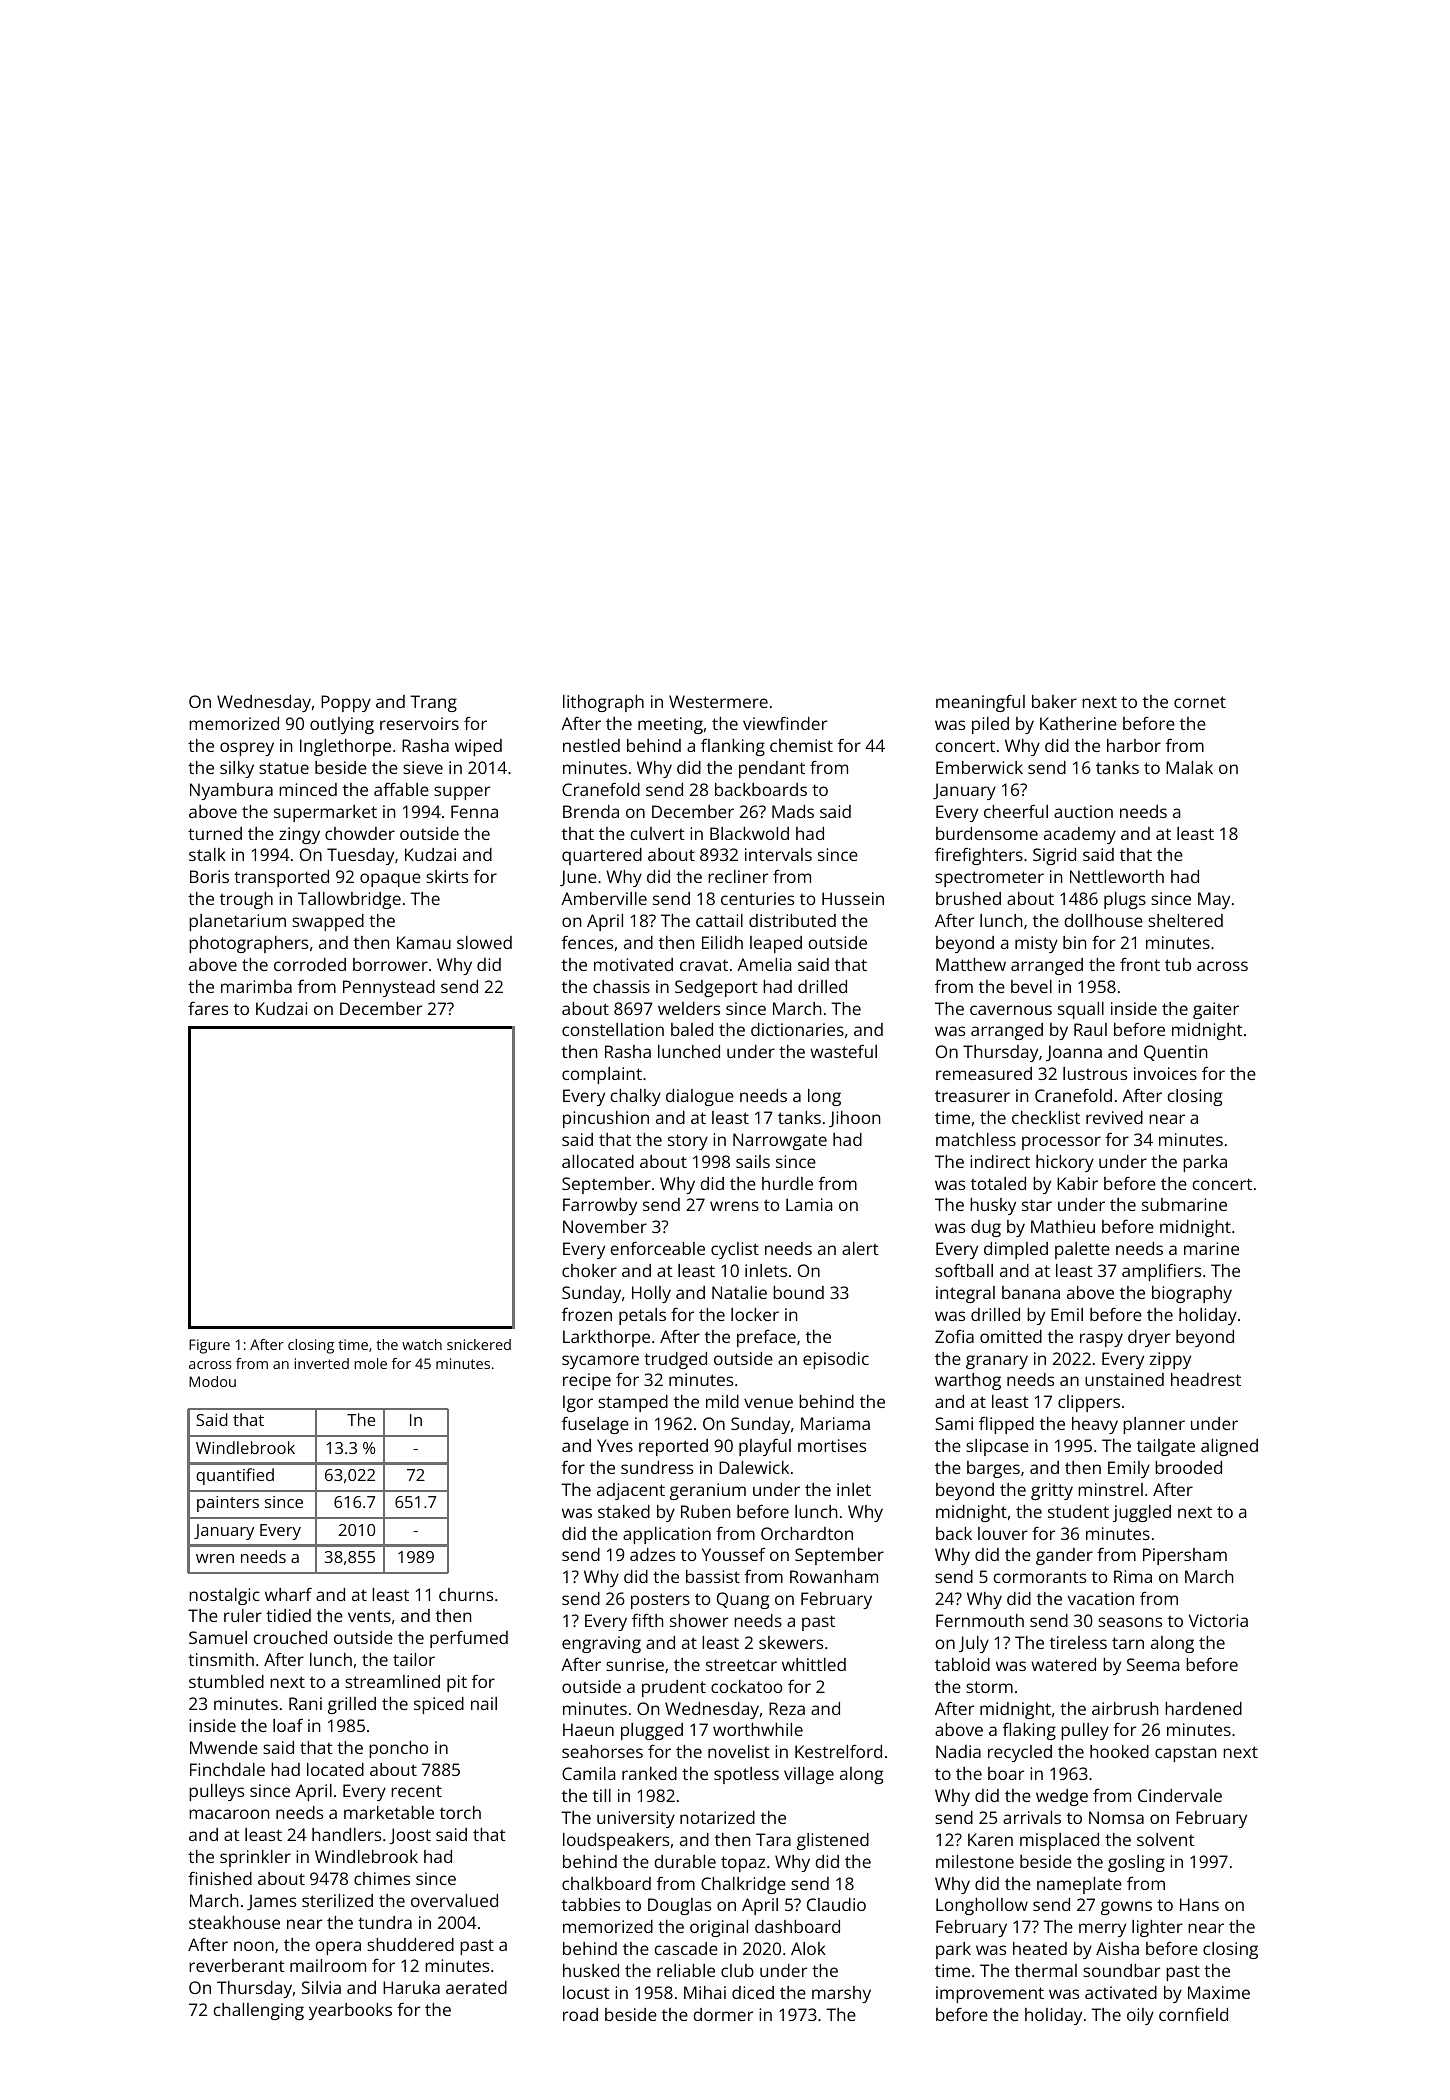  What do you see at coordinates (382, 1878) in the image?
I see `chimes` at bounding box center [382, 1878].
